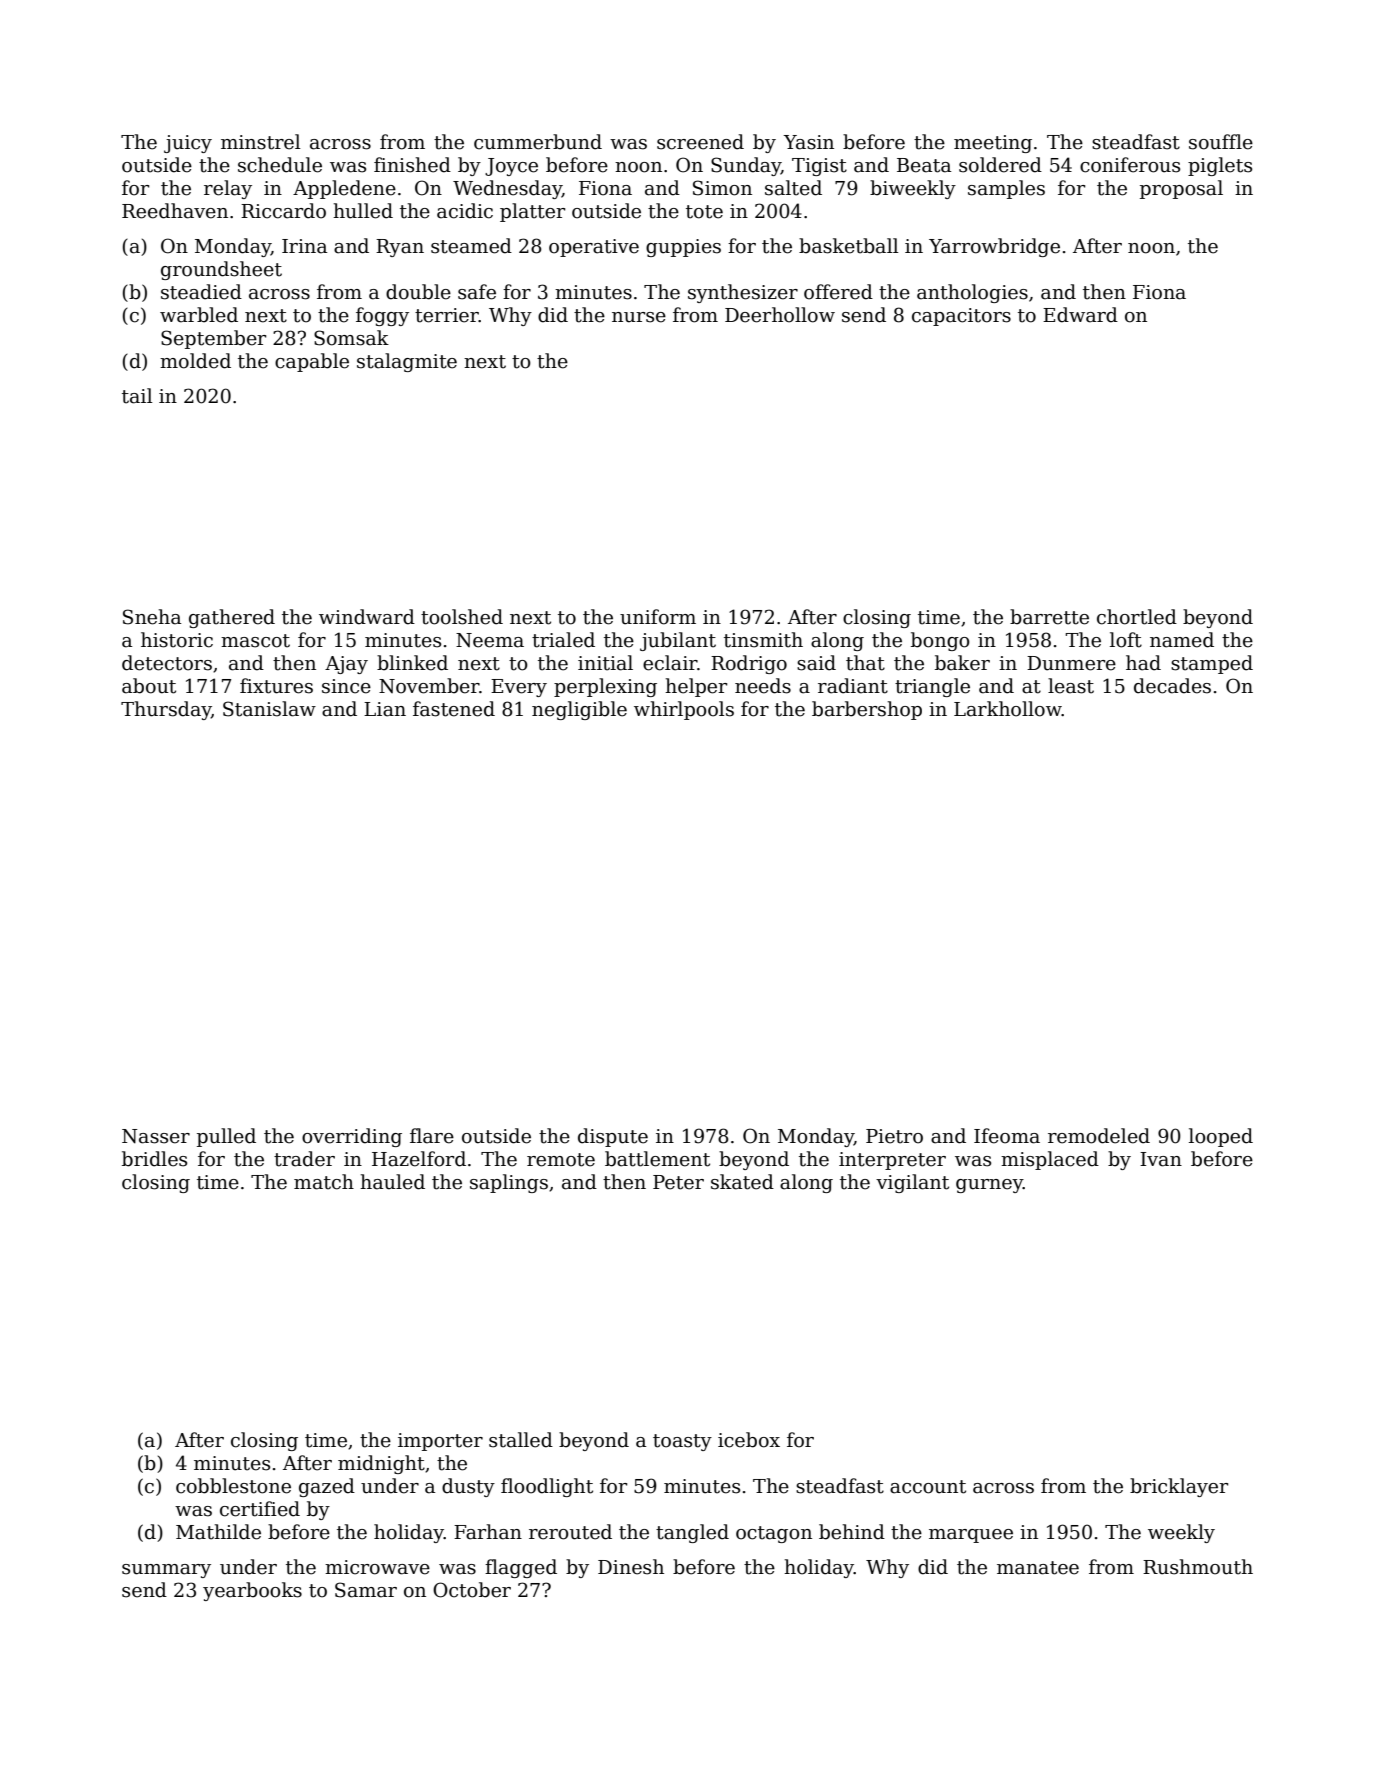 The image size is (1375, 1780). What do you see at coordinates (808, 142) in the page?
I see `Yasin` at bounding box center [808, 142].
